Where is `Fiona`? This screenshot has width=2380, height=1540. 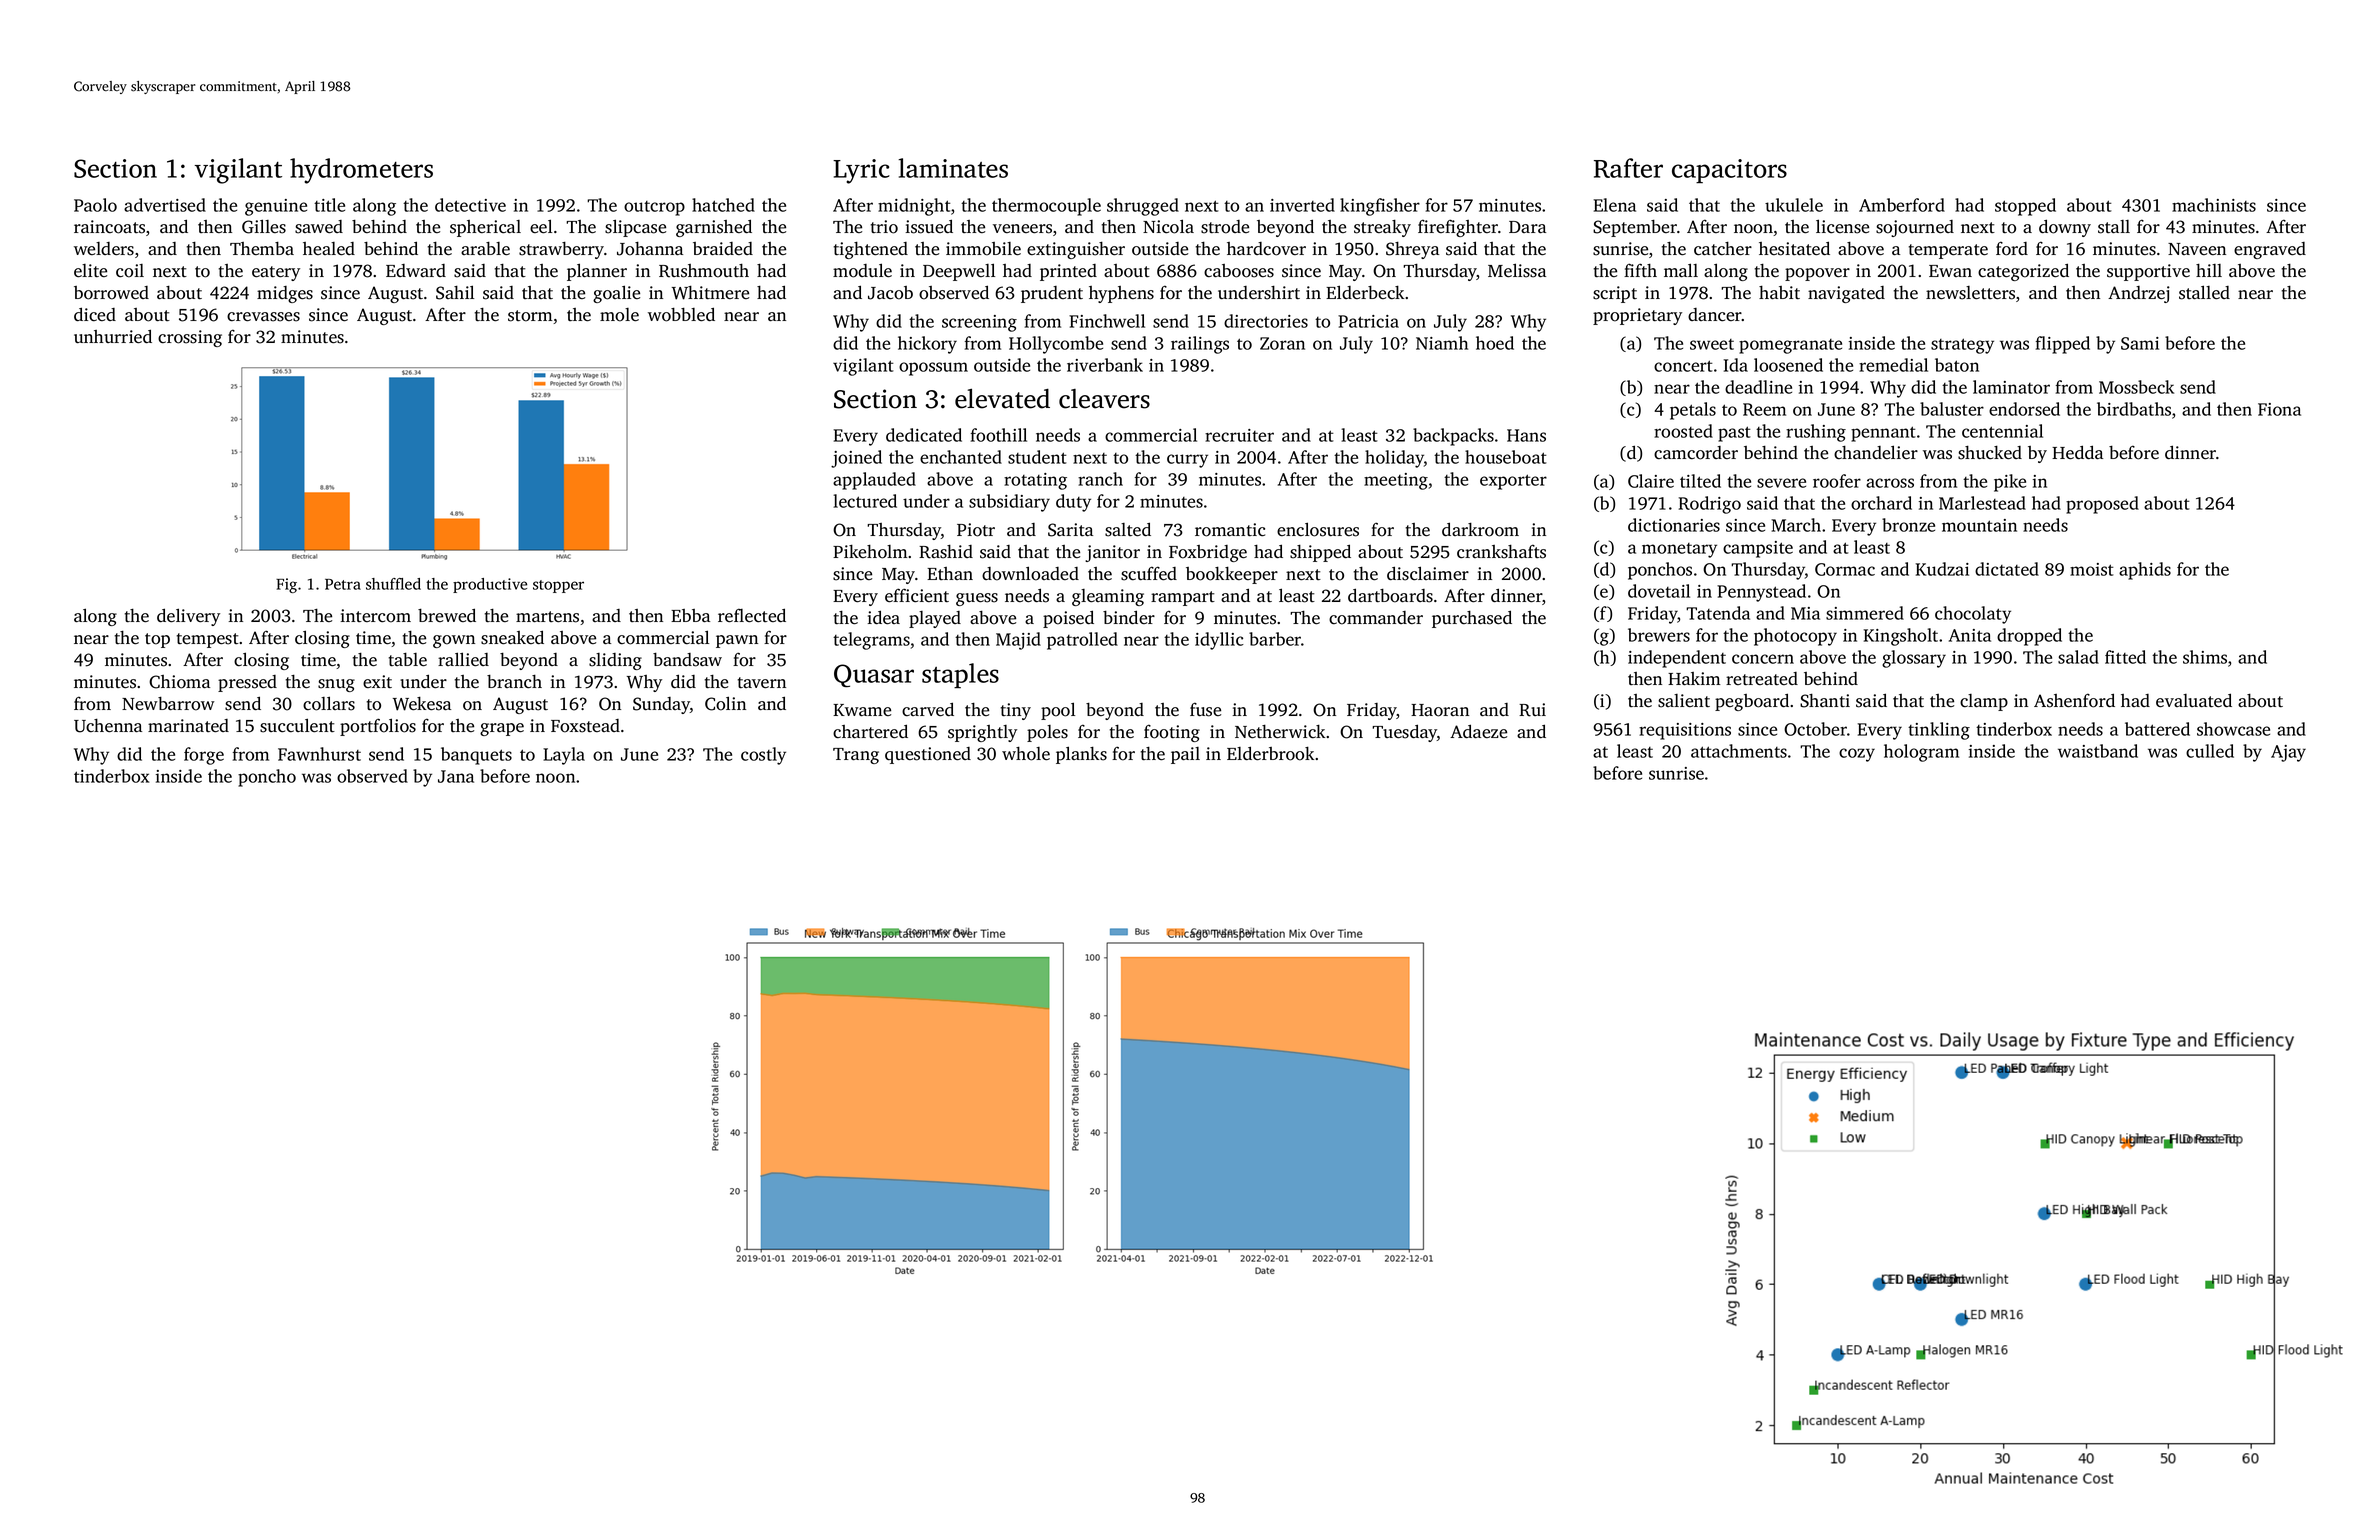 Fiona is located at coordinates (2279, 409).
